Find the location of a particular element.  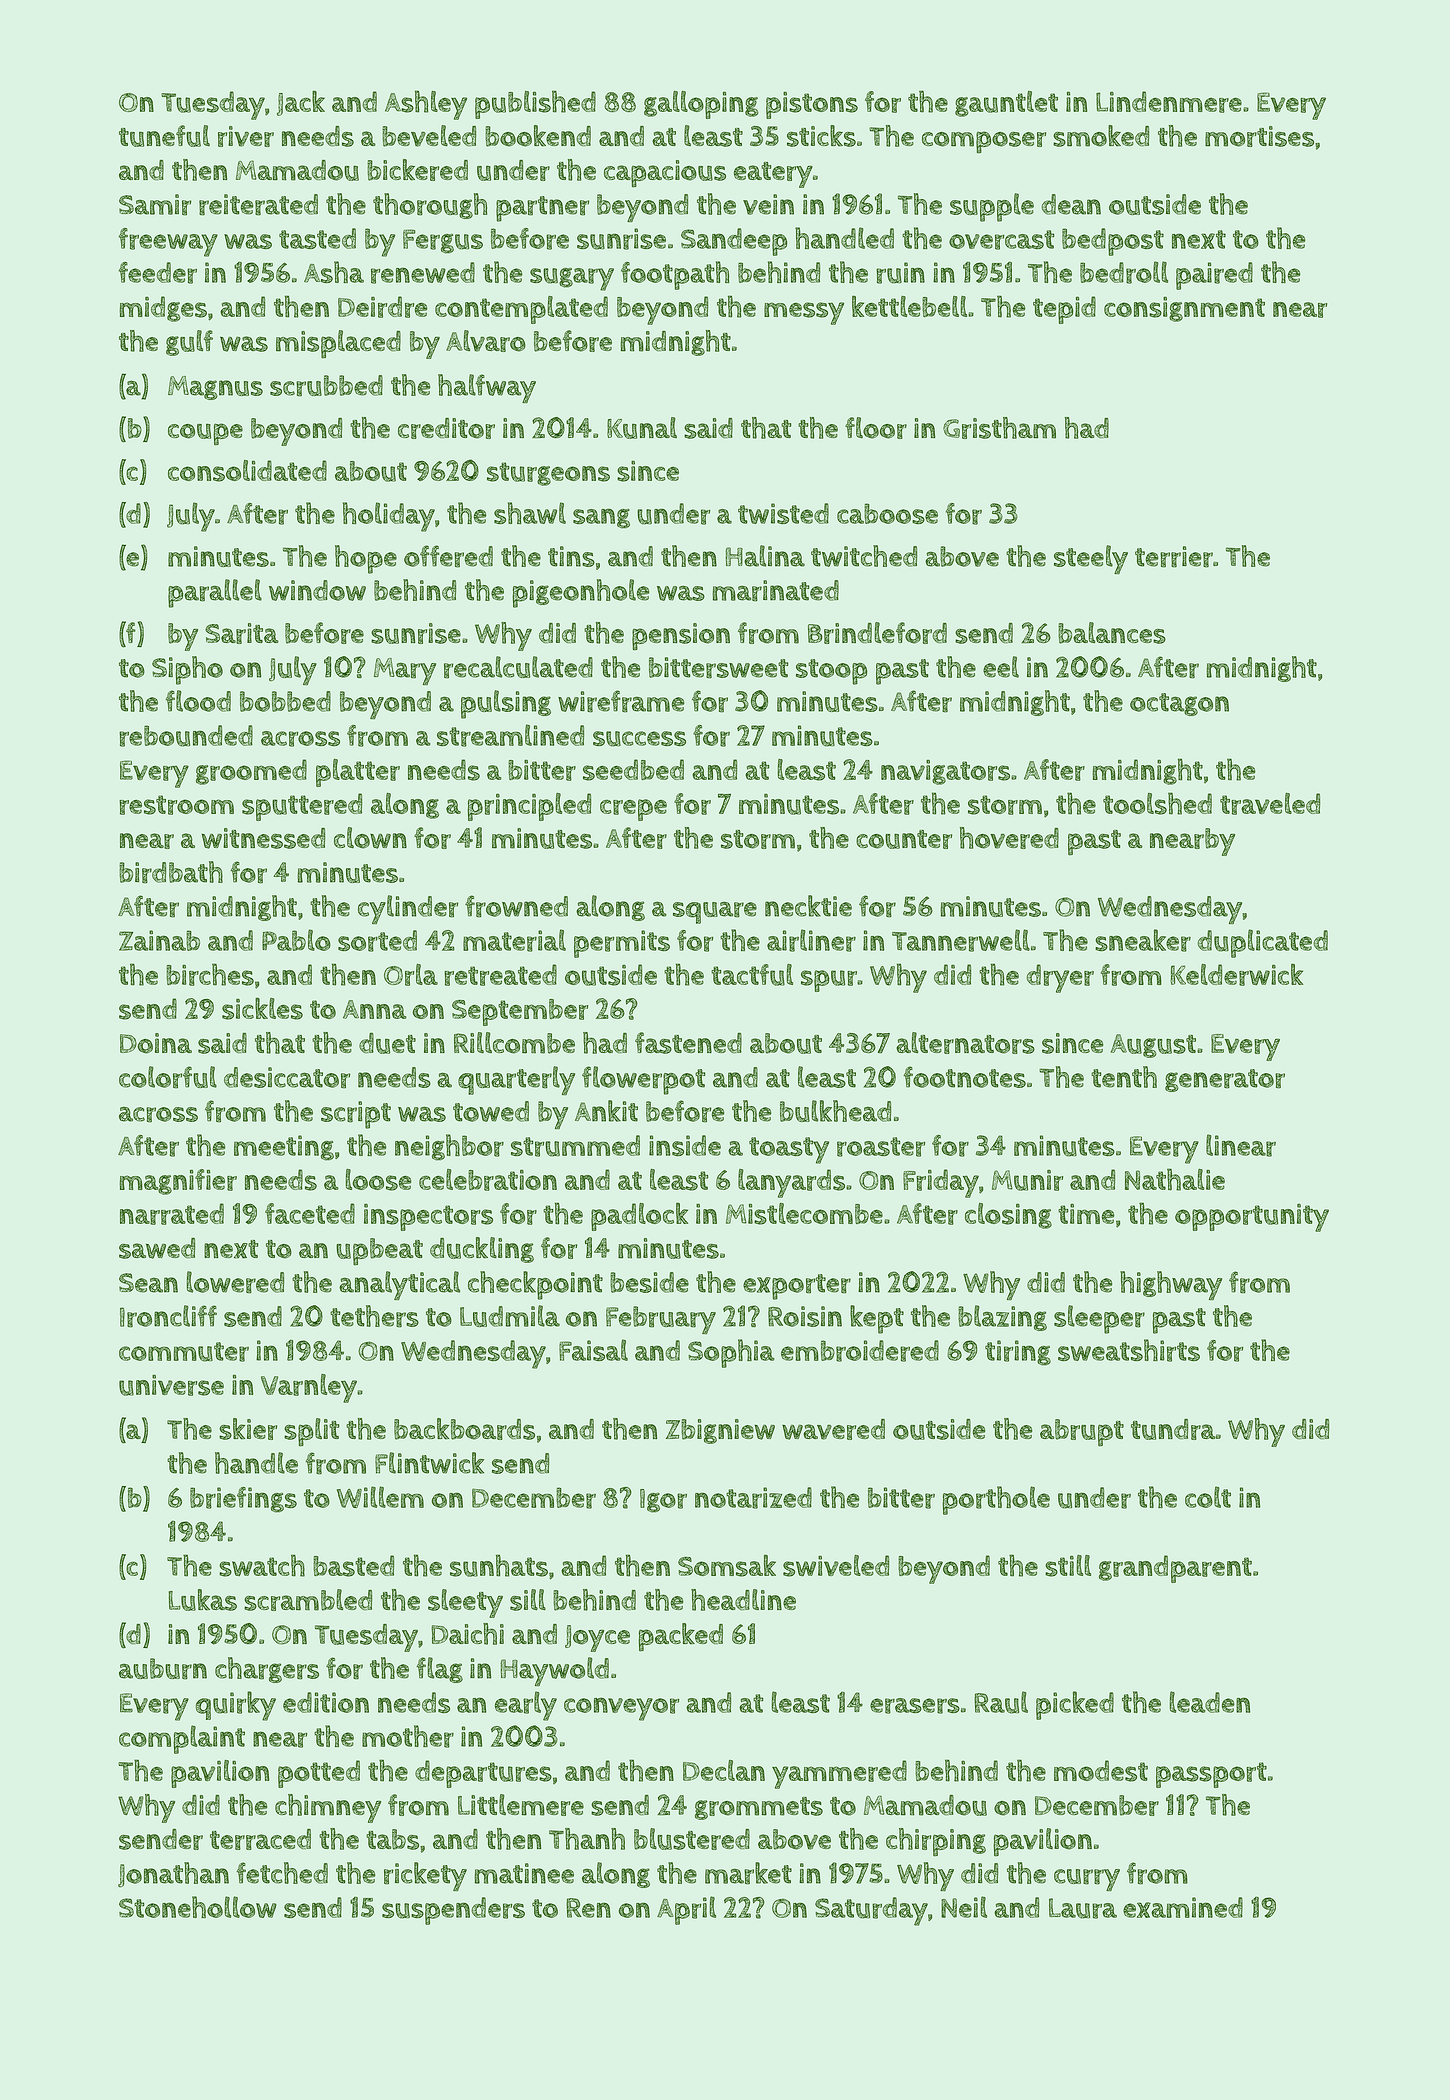

picked is located at coordinates (1075, 1705).
